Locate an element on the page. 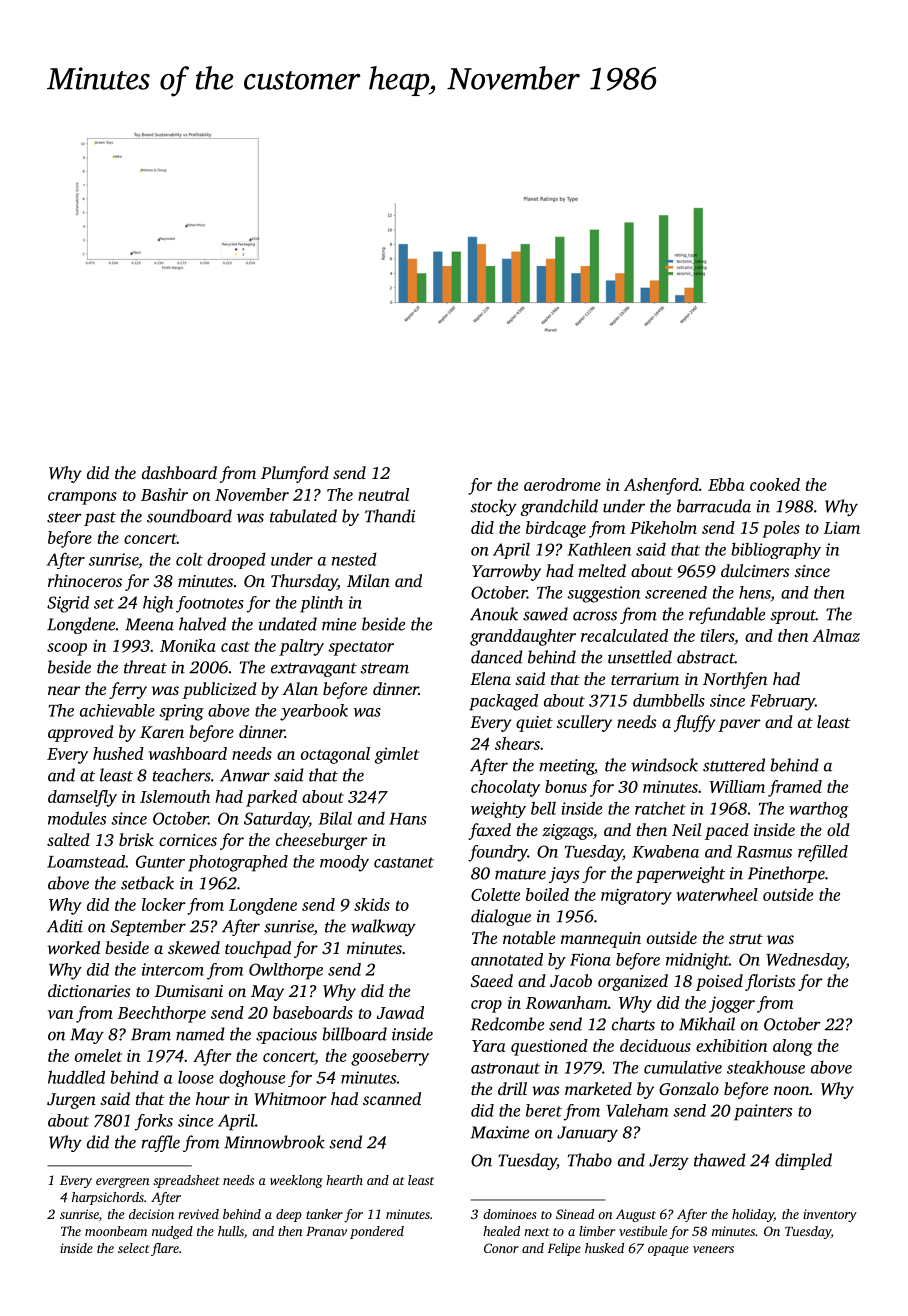  Plumford is located at coordinates (295, 474).
